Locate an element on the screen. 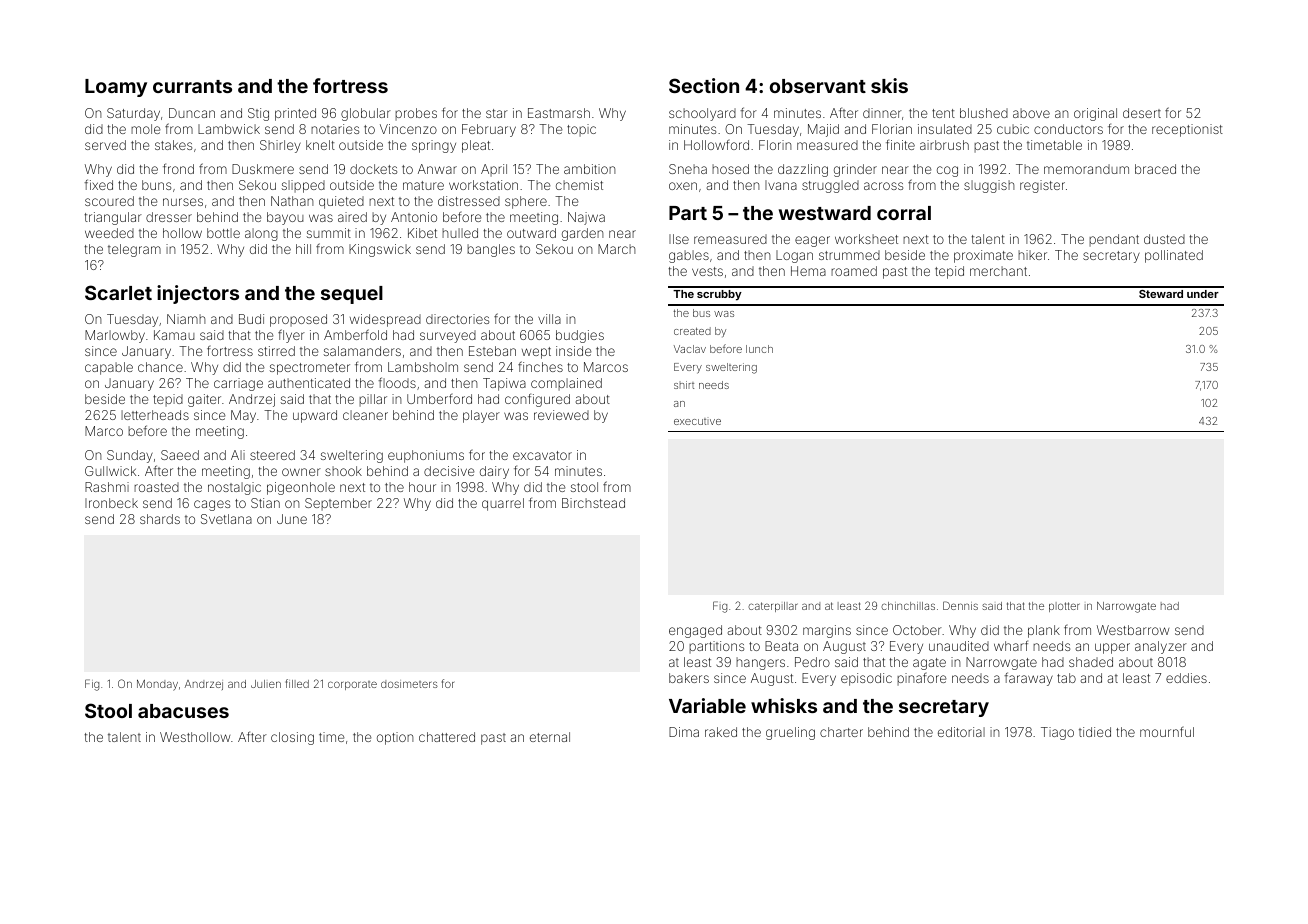 The width and height of the screenshot is (1308, 924). weeded is located at coordinates (109, 233).
